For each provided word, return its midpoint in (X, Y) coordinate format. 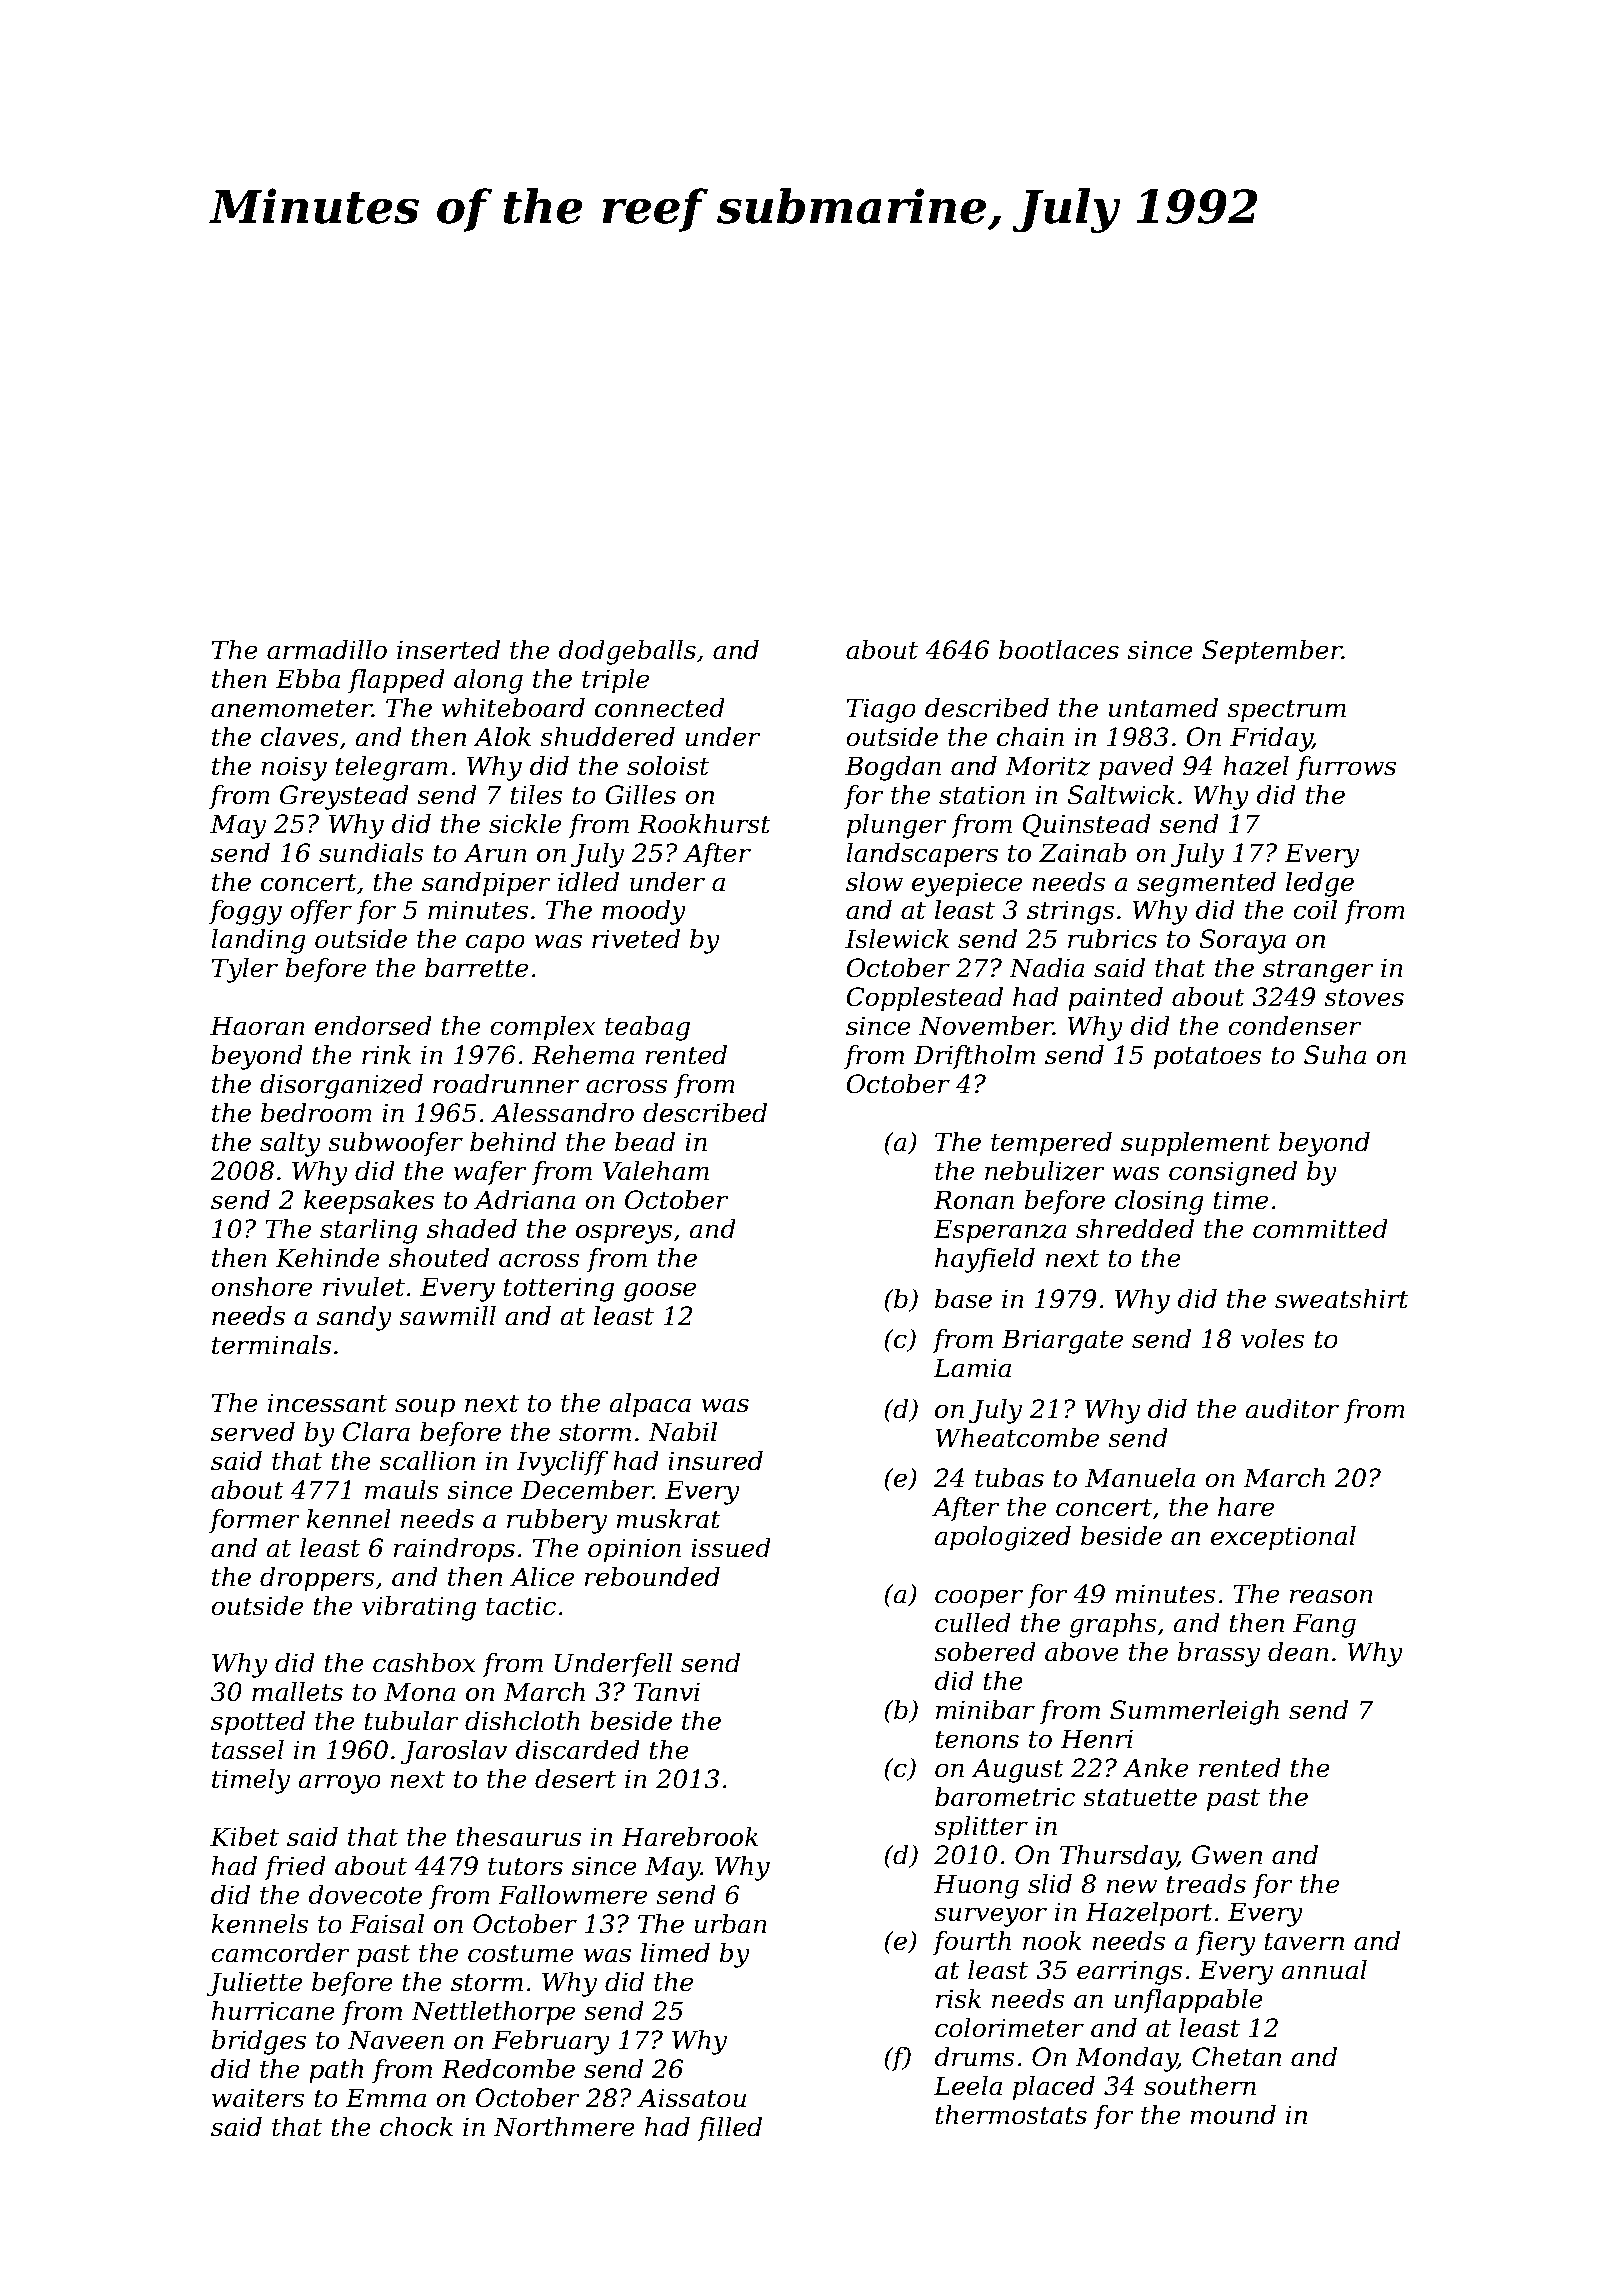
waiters (258, 2098)
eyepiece (967, 884)
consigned (1233, 1173)
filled (729, 2129)
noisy (294, 768)
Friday (1271, 739)
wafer (490, 1173)
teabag (647, 1028)
